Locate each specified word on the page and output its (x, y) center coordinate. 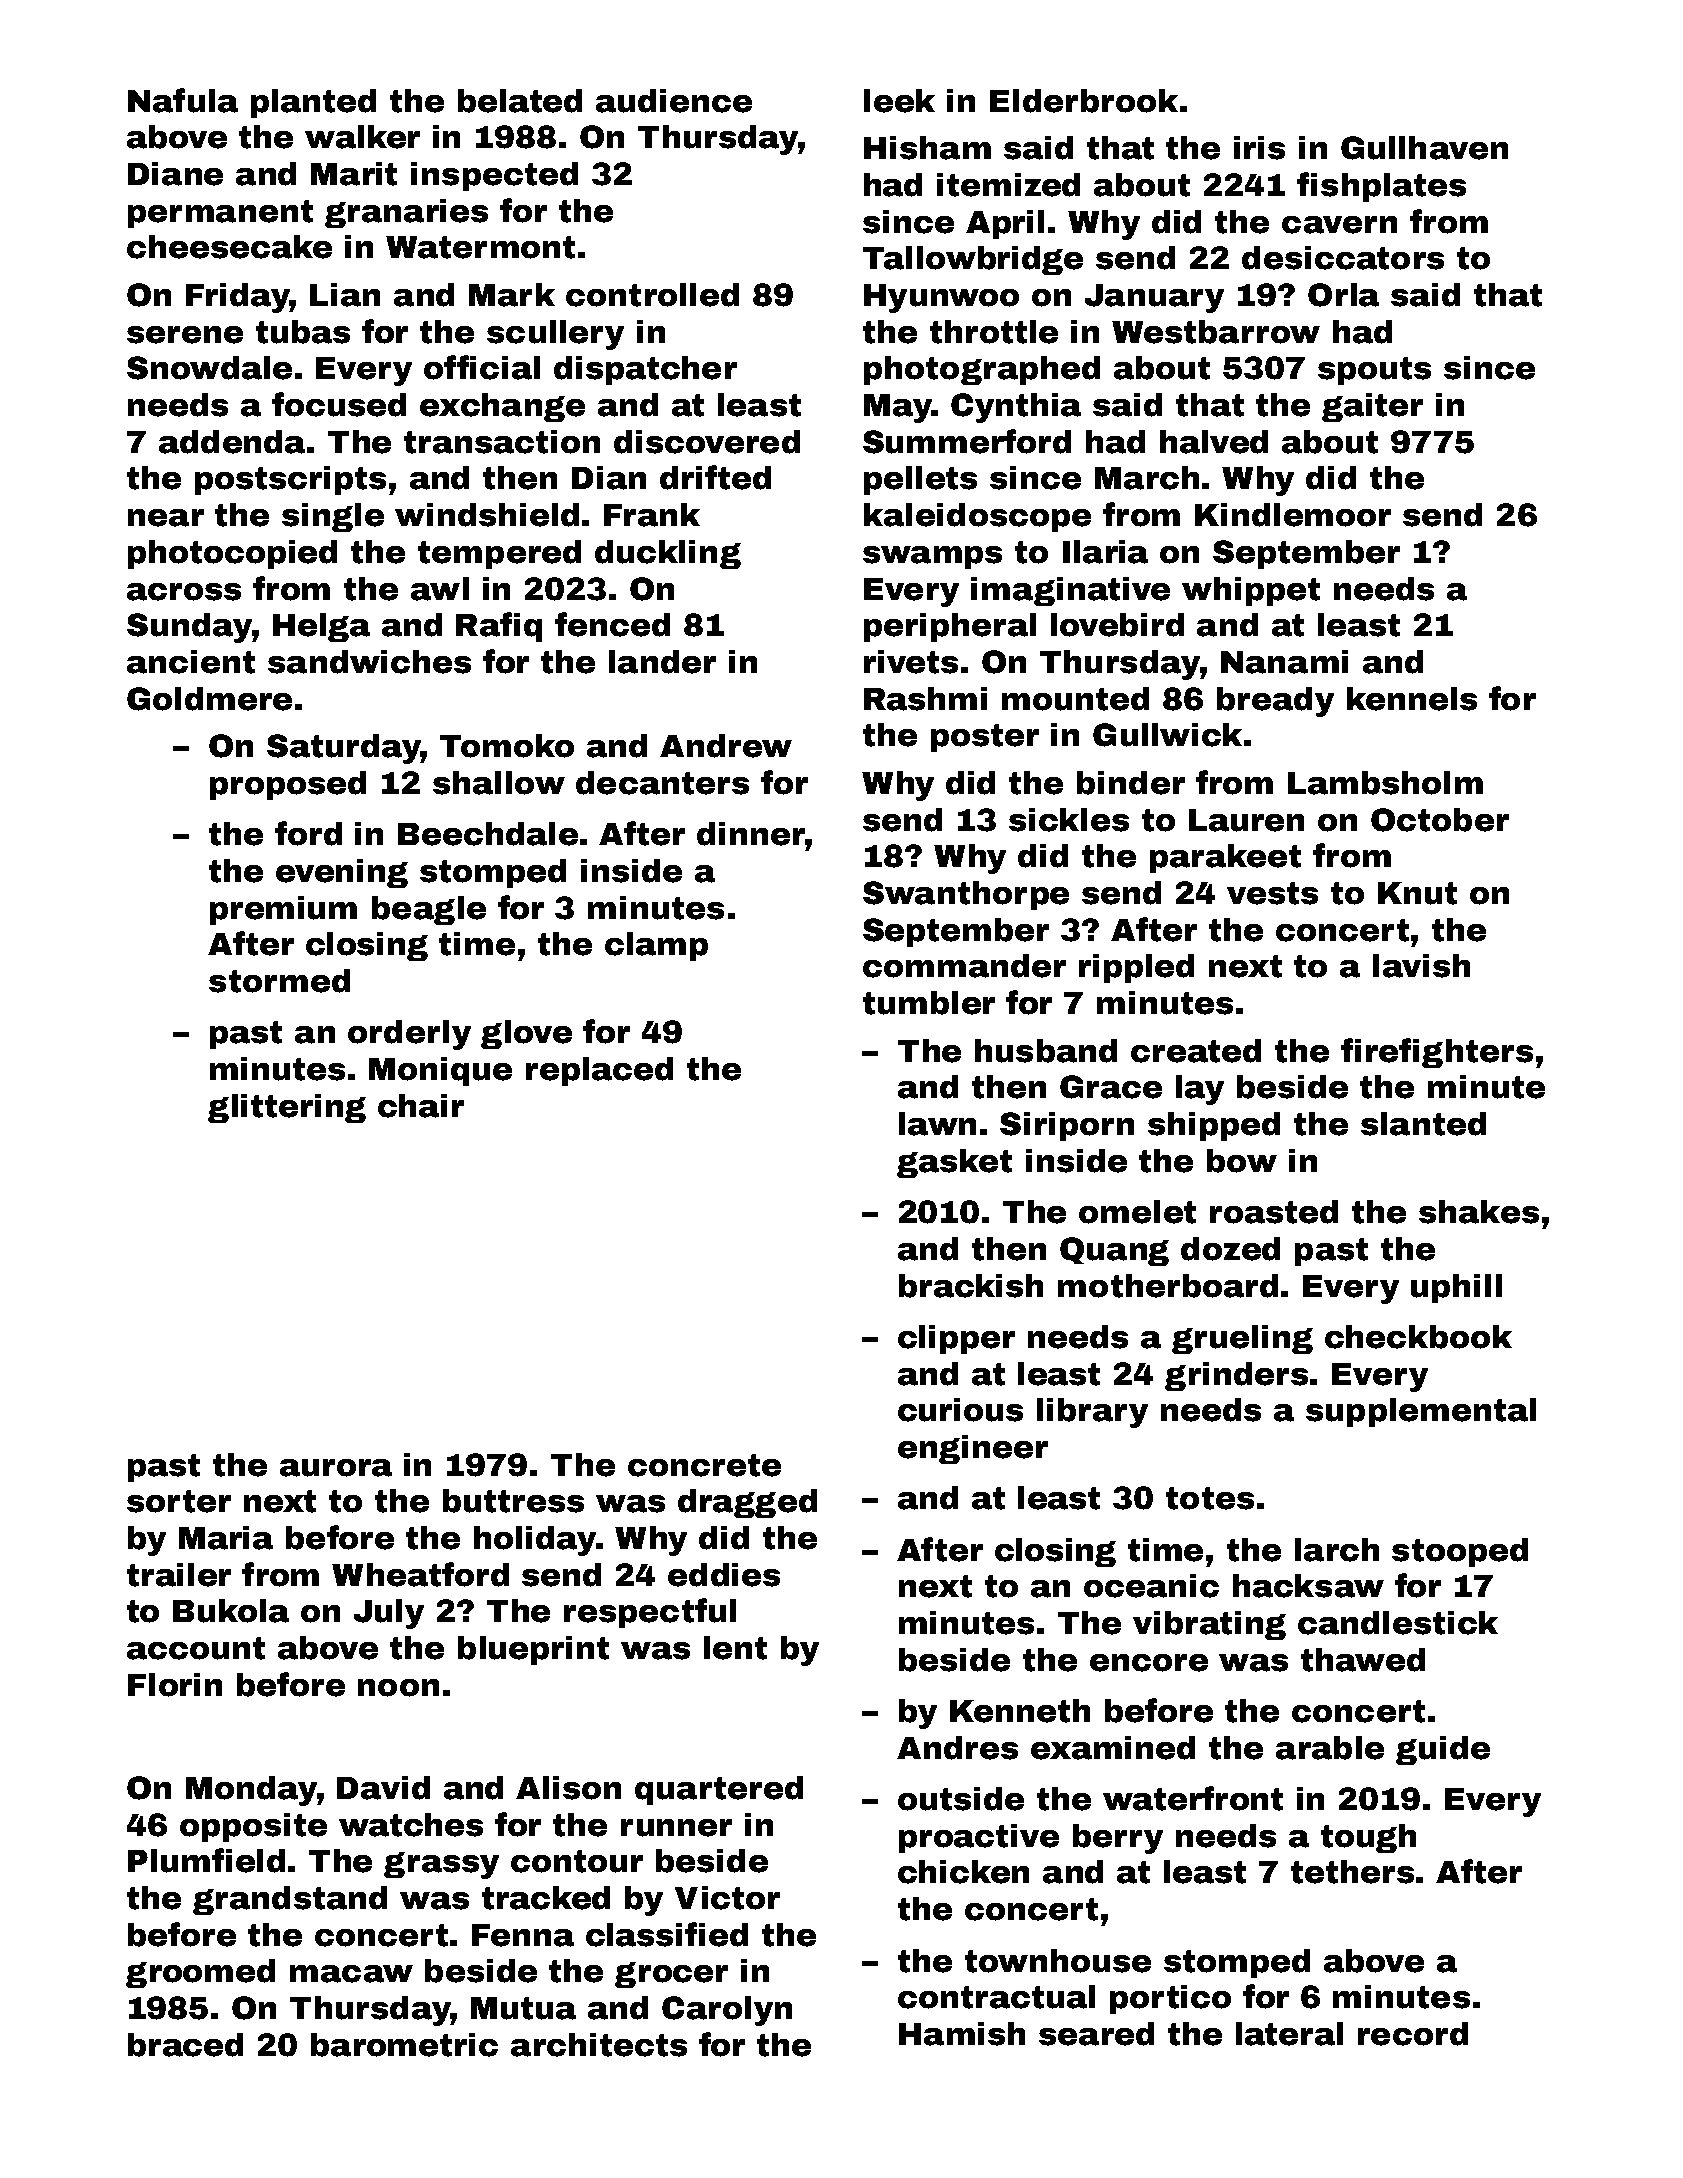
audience (674, 101)
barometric (404, 2045)
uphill (1456, 1288)
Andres (957, 1748)
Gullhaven (1424, 148)
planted (313, 103)
